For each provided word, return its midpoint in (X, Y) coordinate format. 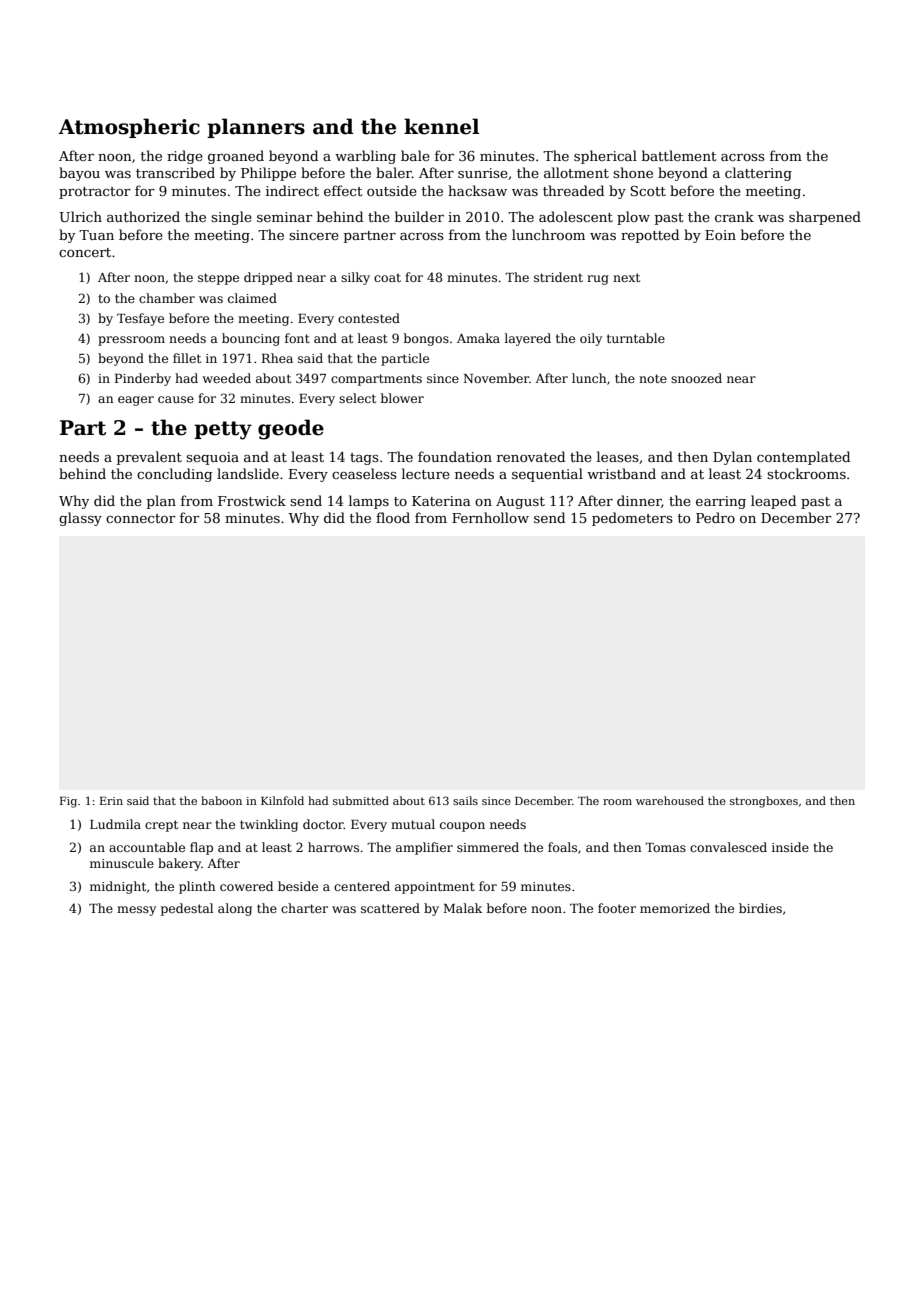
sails (465, 800)
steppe (218, 279)
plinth (197, 887)
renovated (531, 456)
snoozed (696, 378)
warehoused (670, 800)
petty (223, 430)
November (496, 378)
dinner (639, 501)
